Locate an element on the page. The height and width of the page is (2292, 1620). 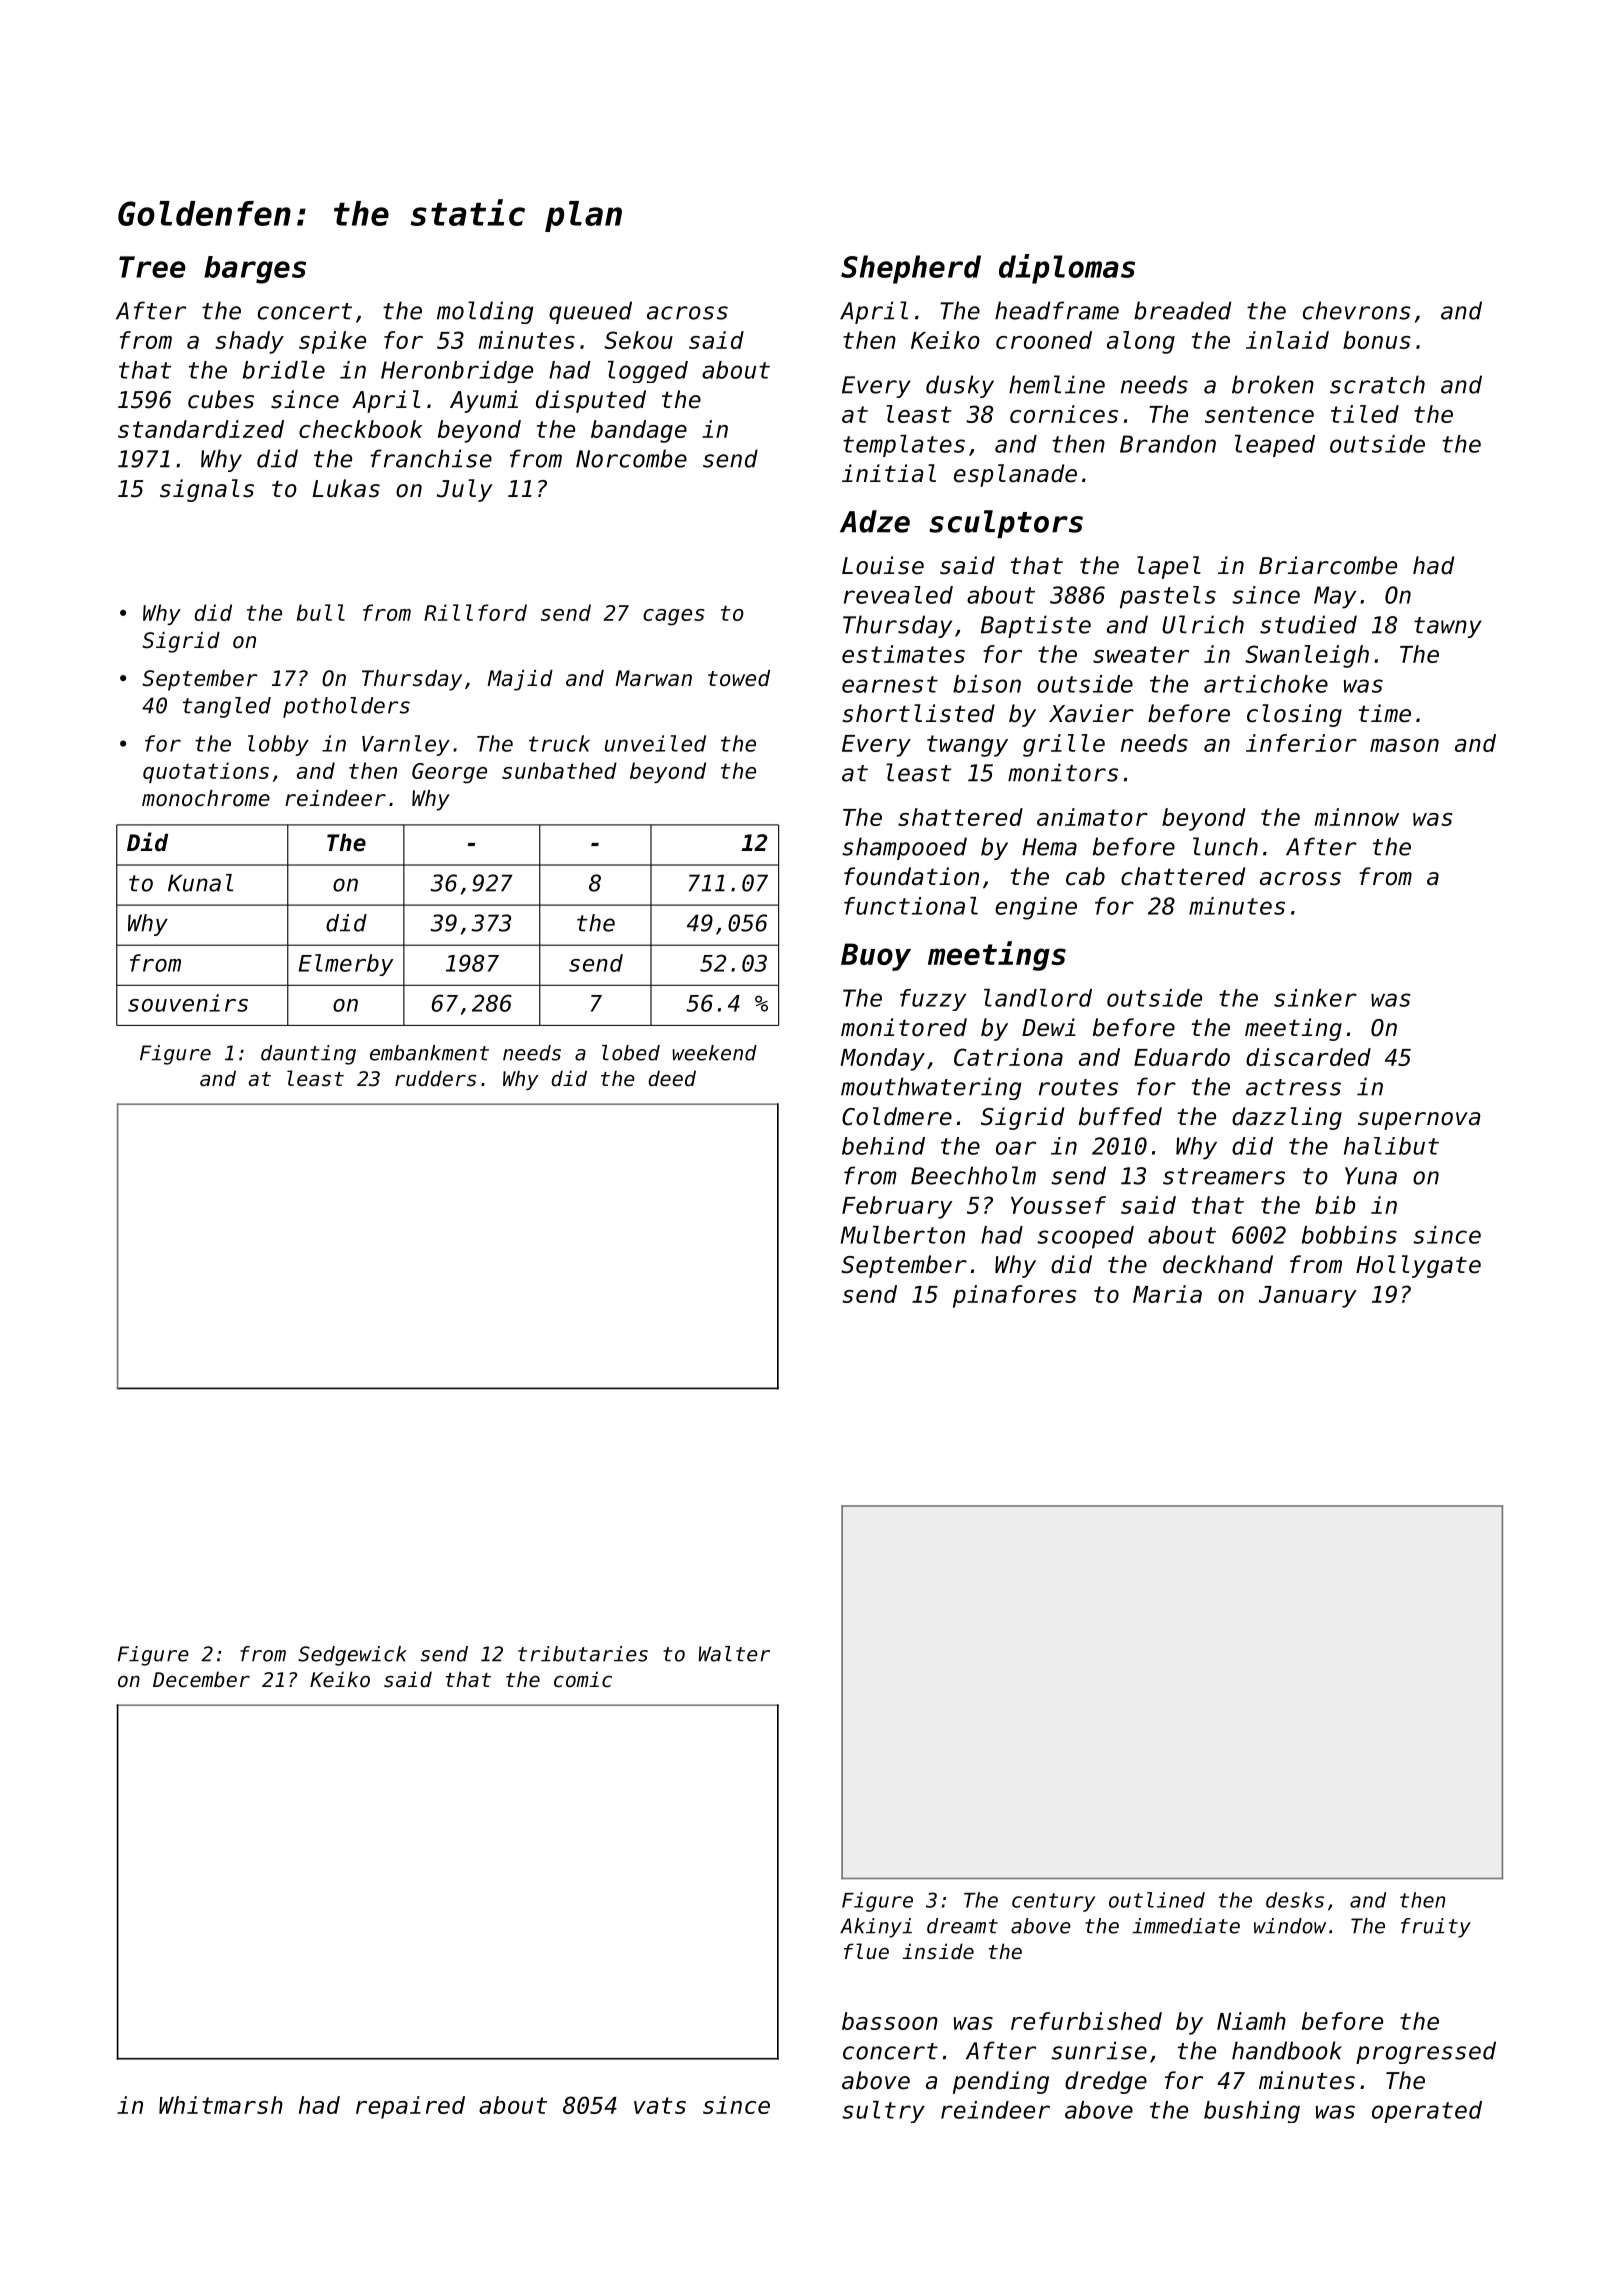
barges is located at coordinates (255, 270).
